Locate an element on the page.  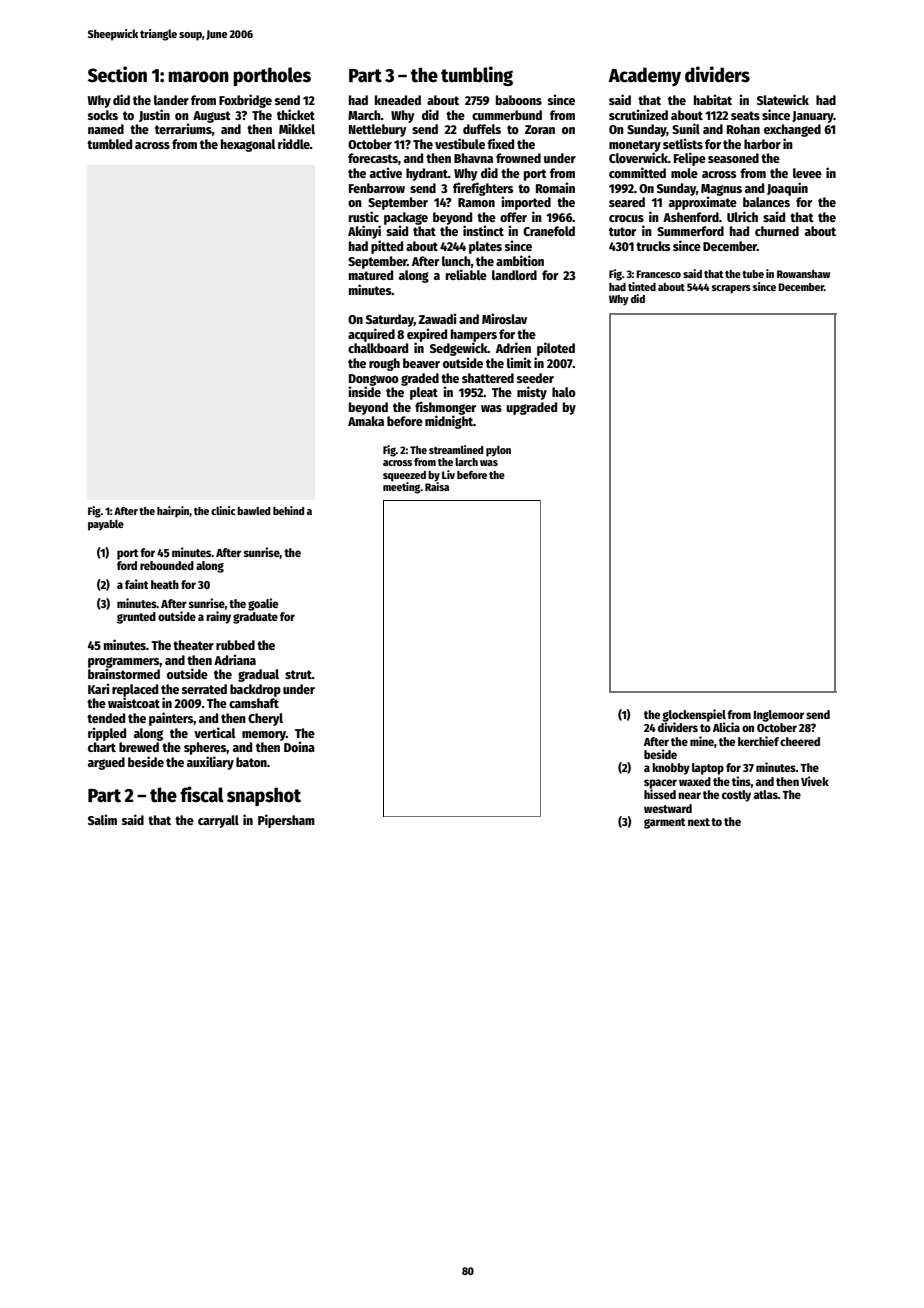
Slatewick is located at coordinates (783, 99).
